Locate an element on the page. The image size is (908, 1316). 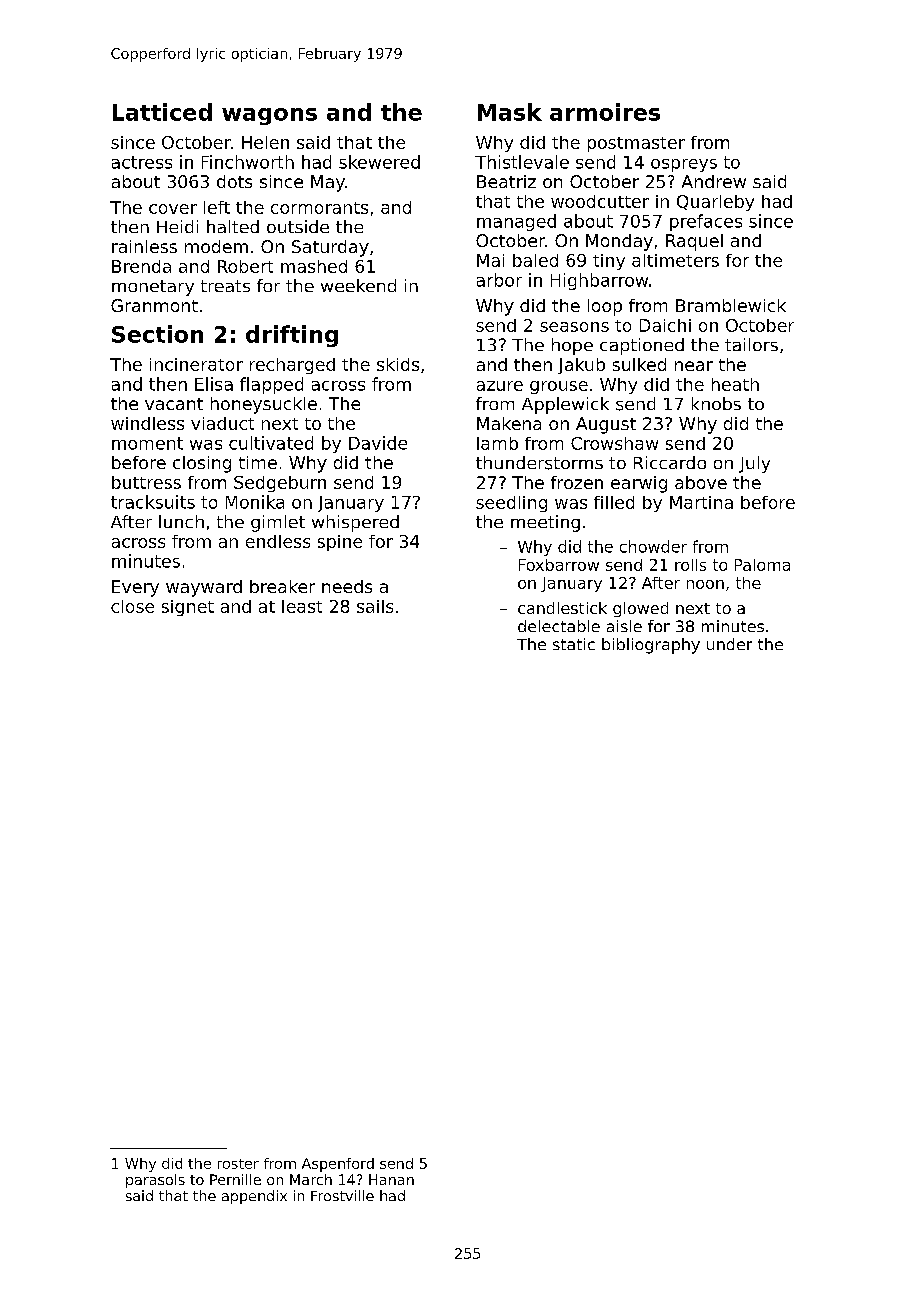
Aspenford is located at coordinates (338, 1165).
